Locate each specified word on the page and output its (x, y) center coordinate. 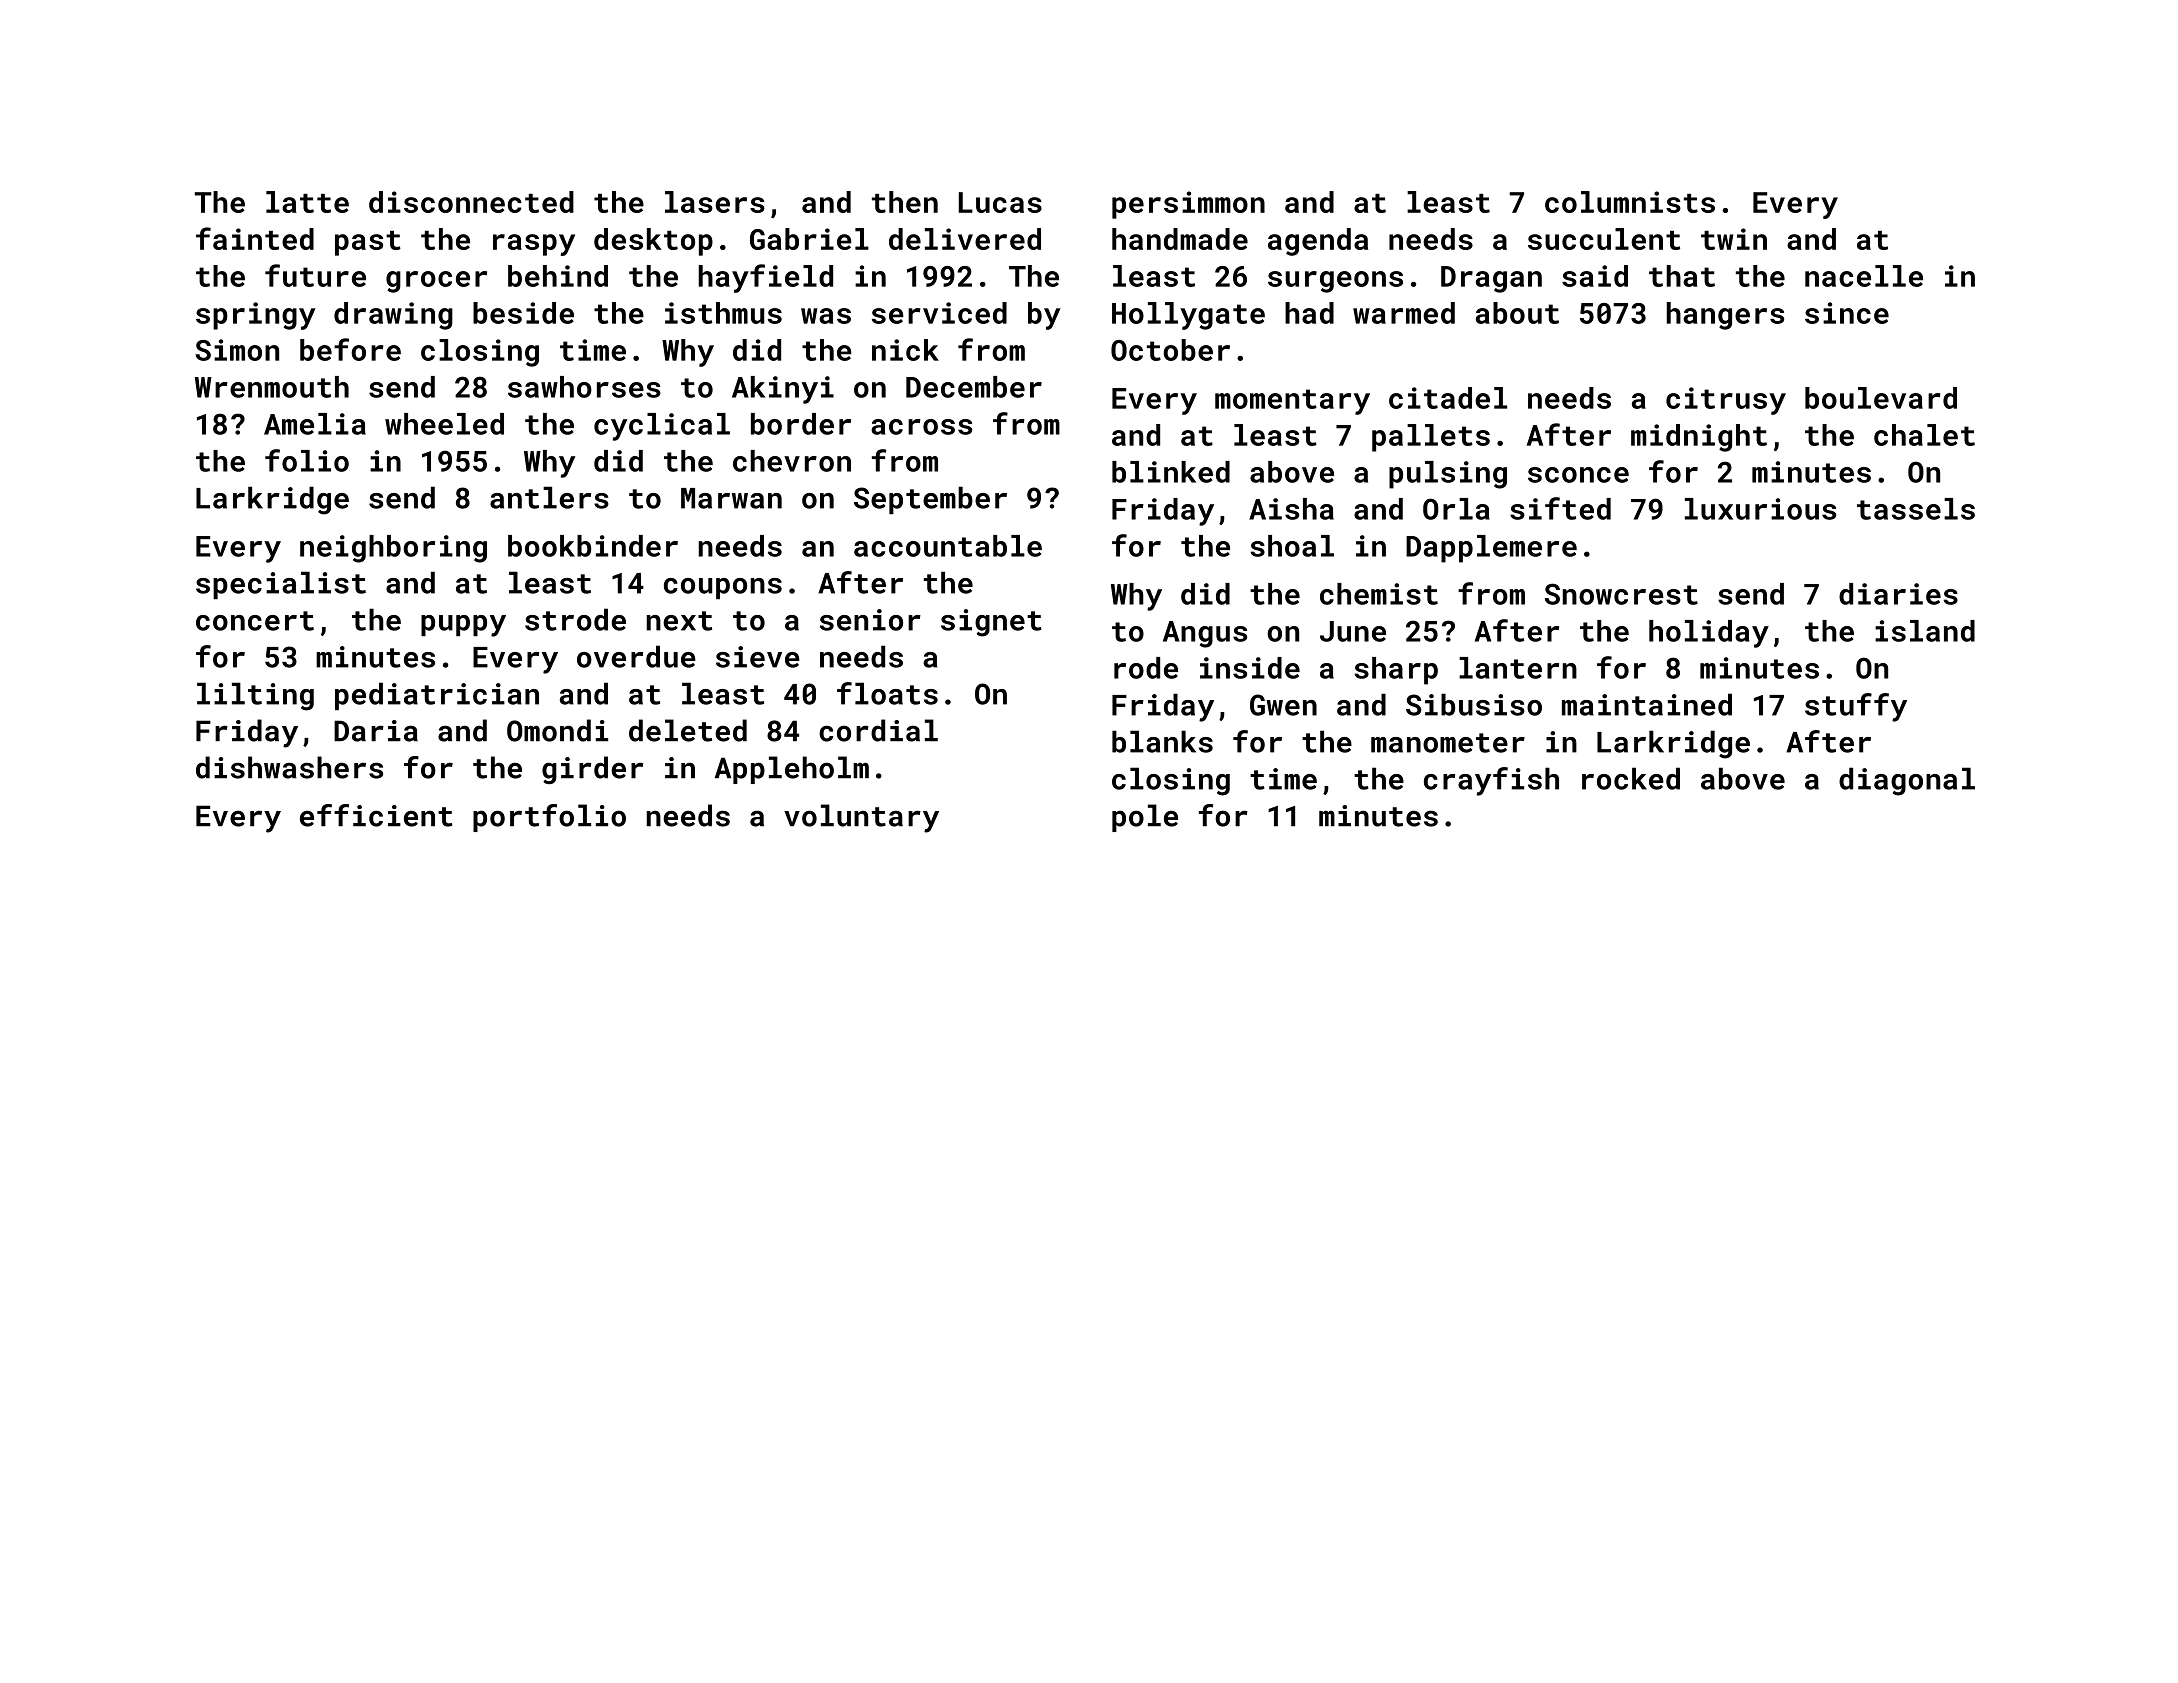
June (1353, 631)
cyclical (662, 427)
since (1847, 313)
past (368, 243)
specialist (281, 585)
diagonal (1907, 781)
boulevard (1881, 398)
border (801, 424)
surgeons (1335, 282)
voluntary (861, 818)
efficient (376, 815)
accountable (948, 546)
